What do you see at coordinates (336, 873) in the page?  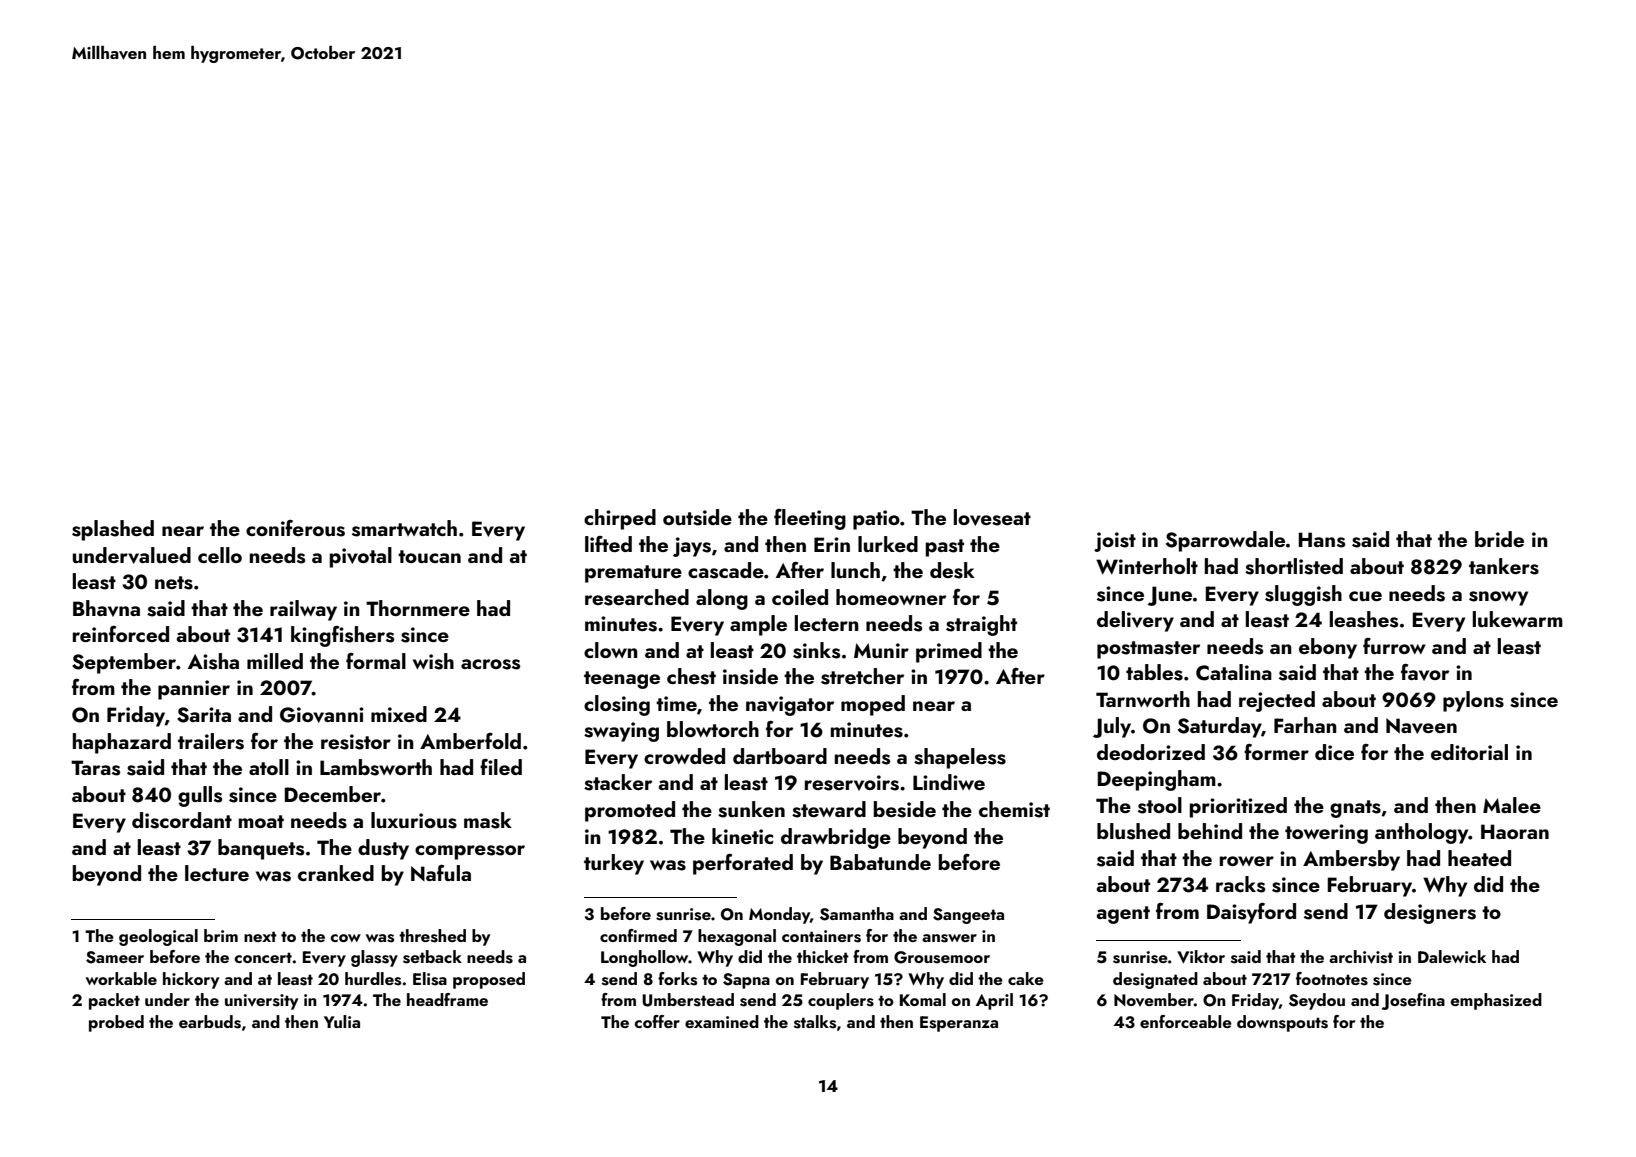 I see `cranked` at bounding box center [336, 873].
